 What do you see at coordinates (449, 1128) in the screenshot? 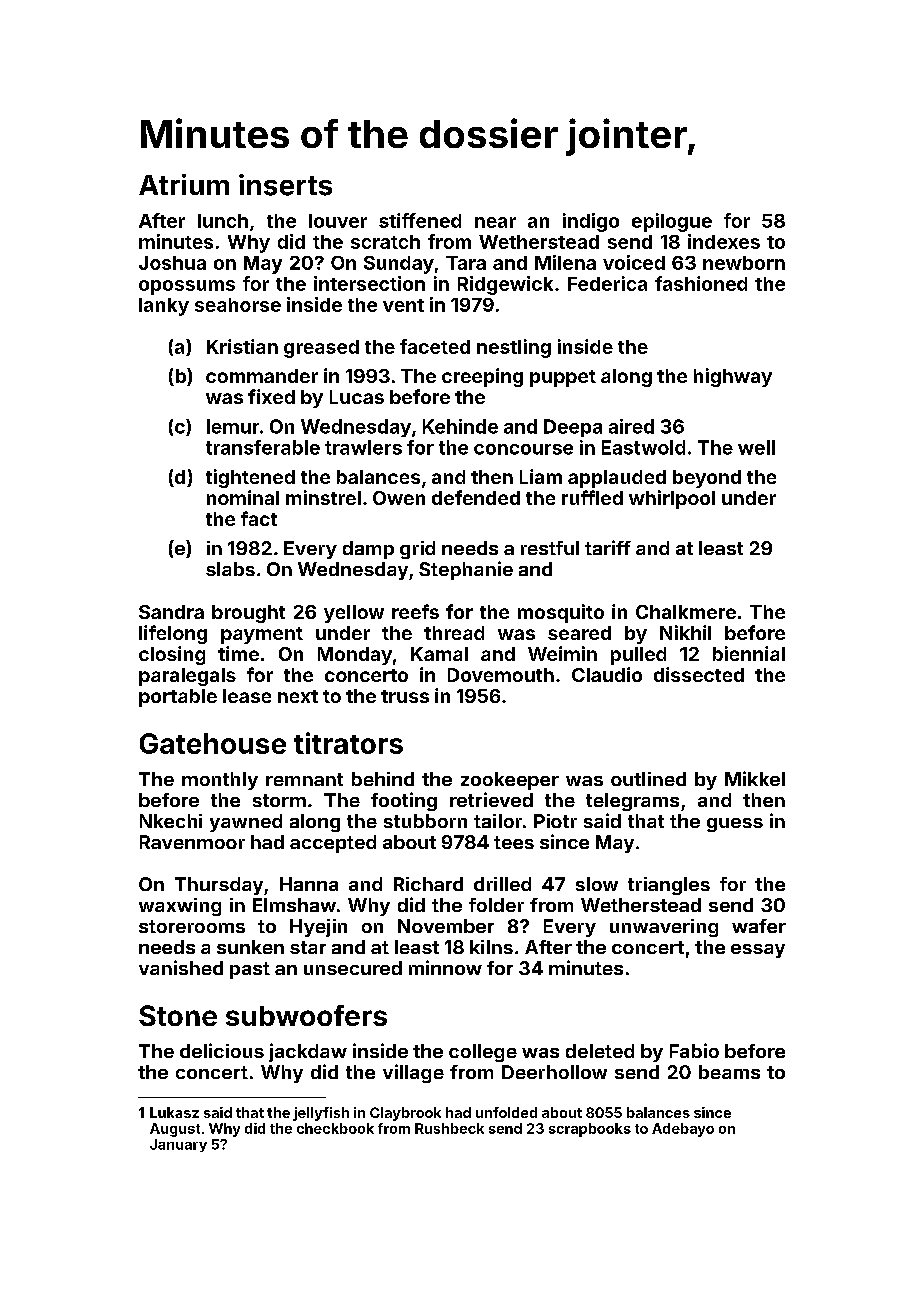
I see `Rushbeck` at bounding box center [449, 1128].
